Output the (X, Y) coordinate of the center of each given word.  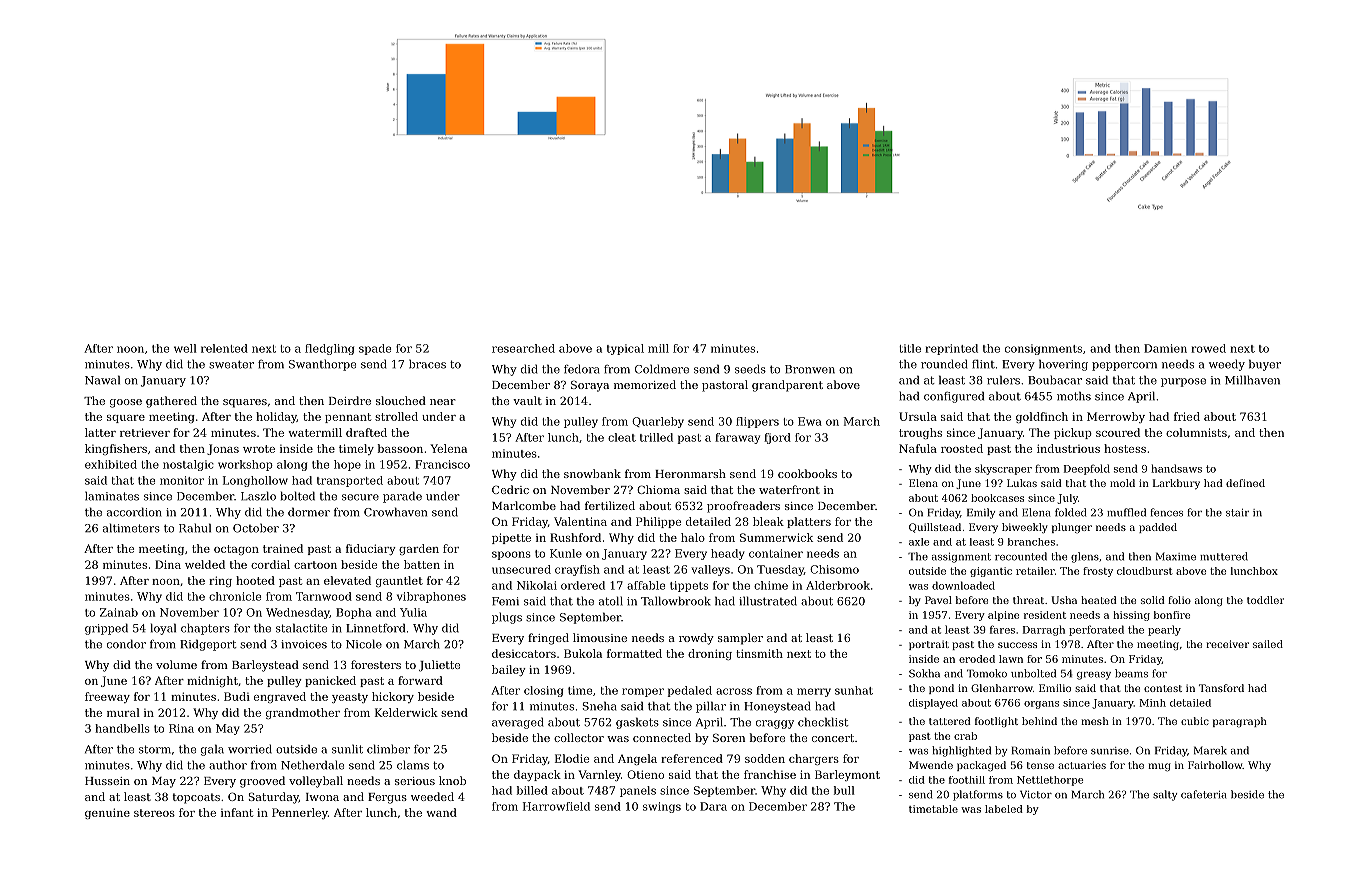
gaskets (637, 723)
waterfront (789, 489)
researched (523, 348)
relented (224, 348)
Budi (237, 696)
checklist (823, 722)
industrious (1068, 448)
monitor (182, 480)
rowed (1208, 348)
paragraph (1240, 722)
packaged (981, 766)
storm (155, 749)
